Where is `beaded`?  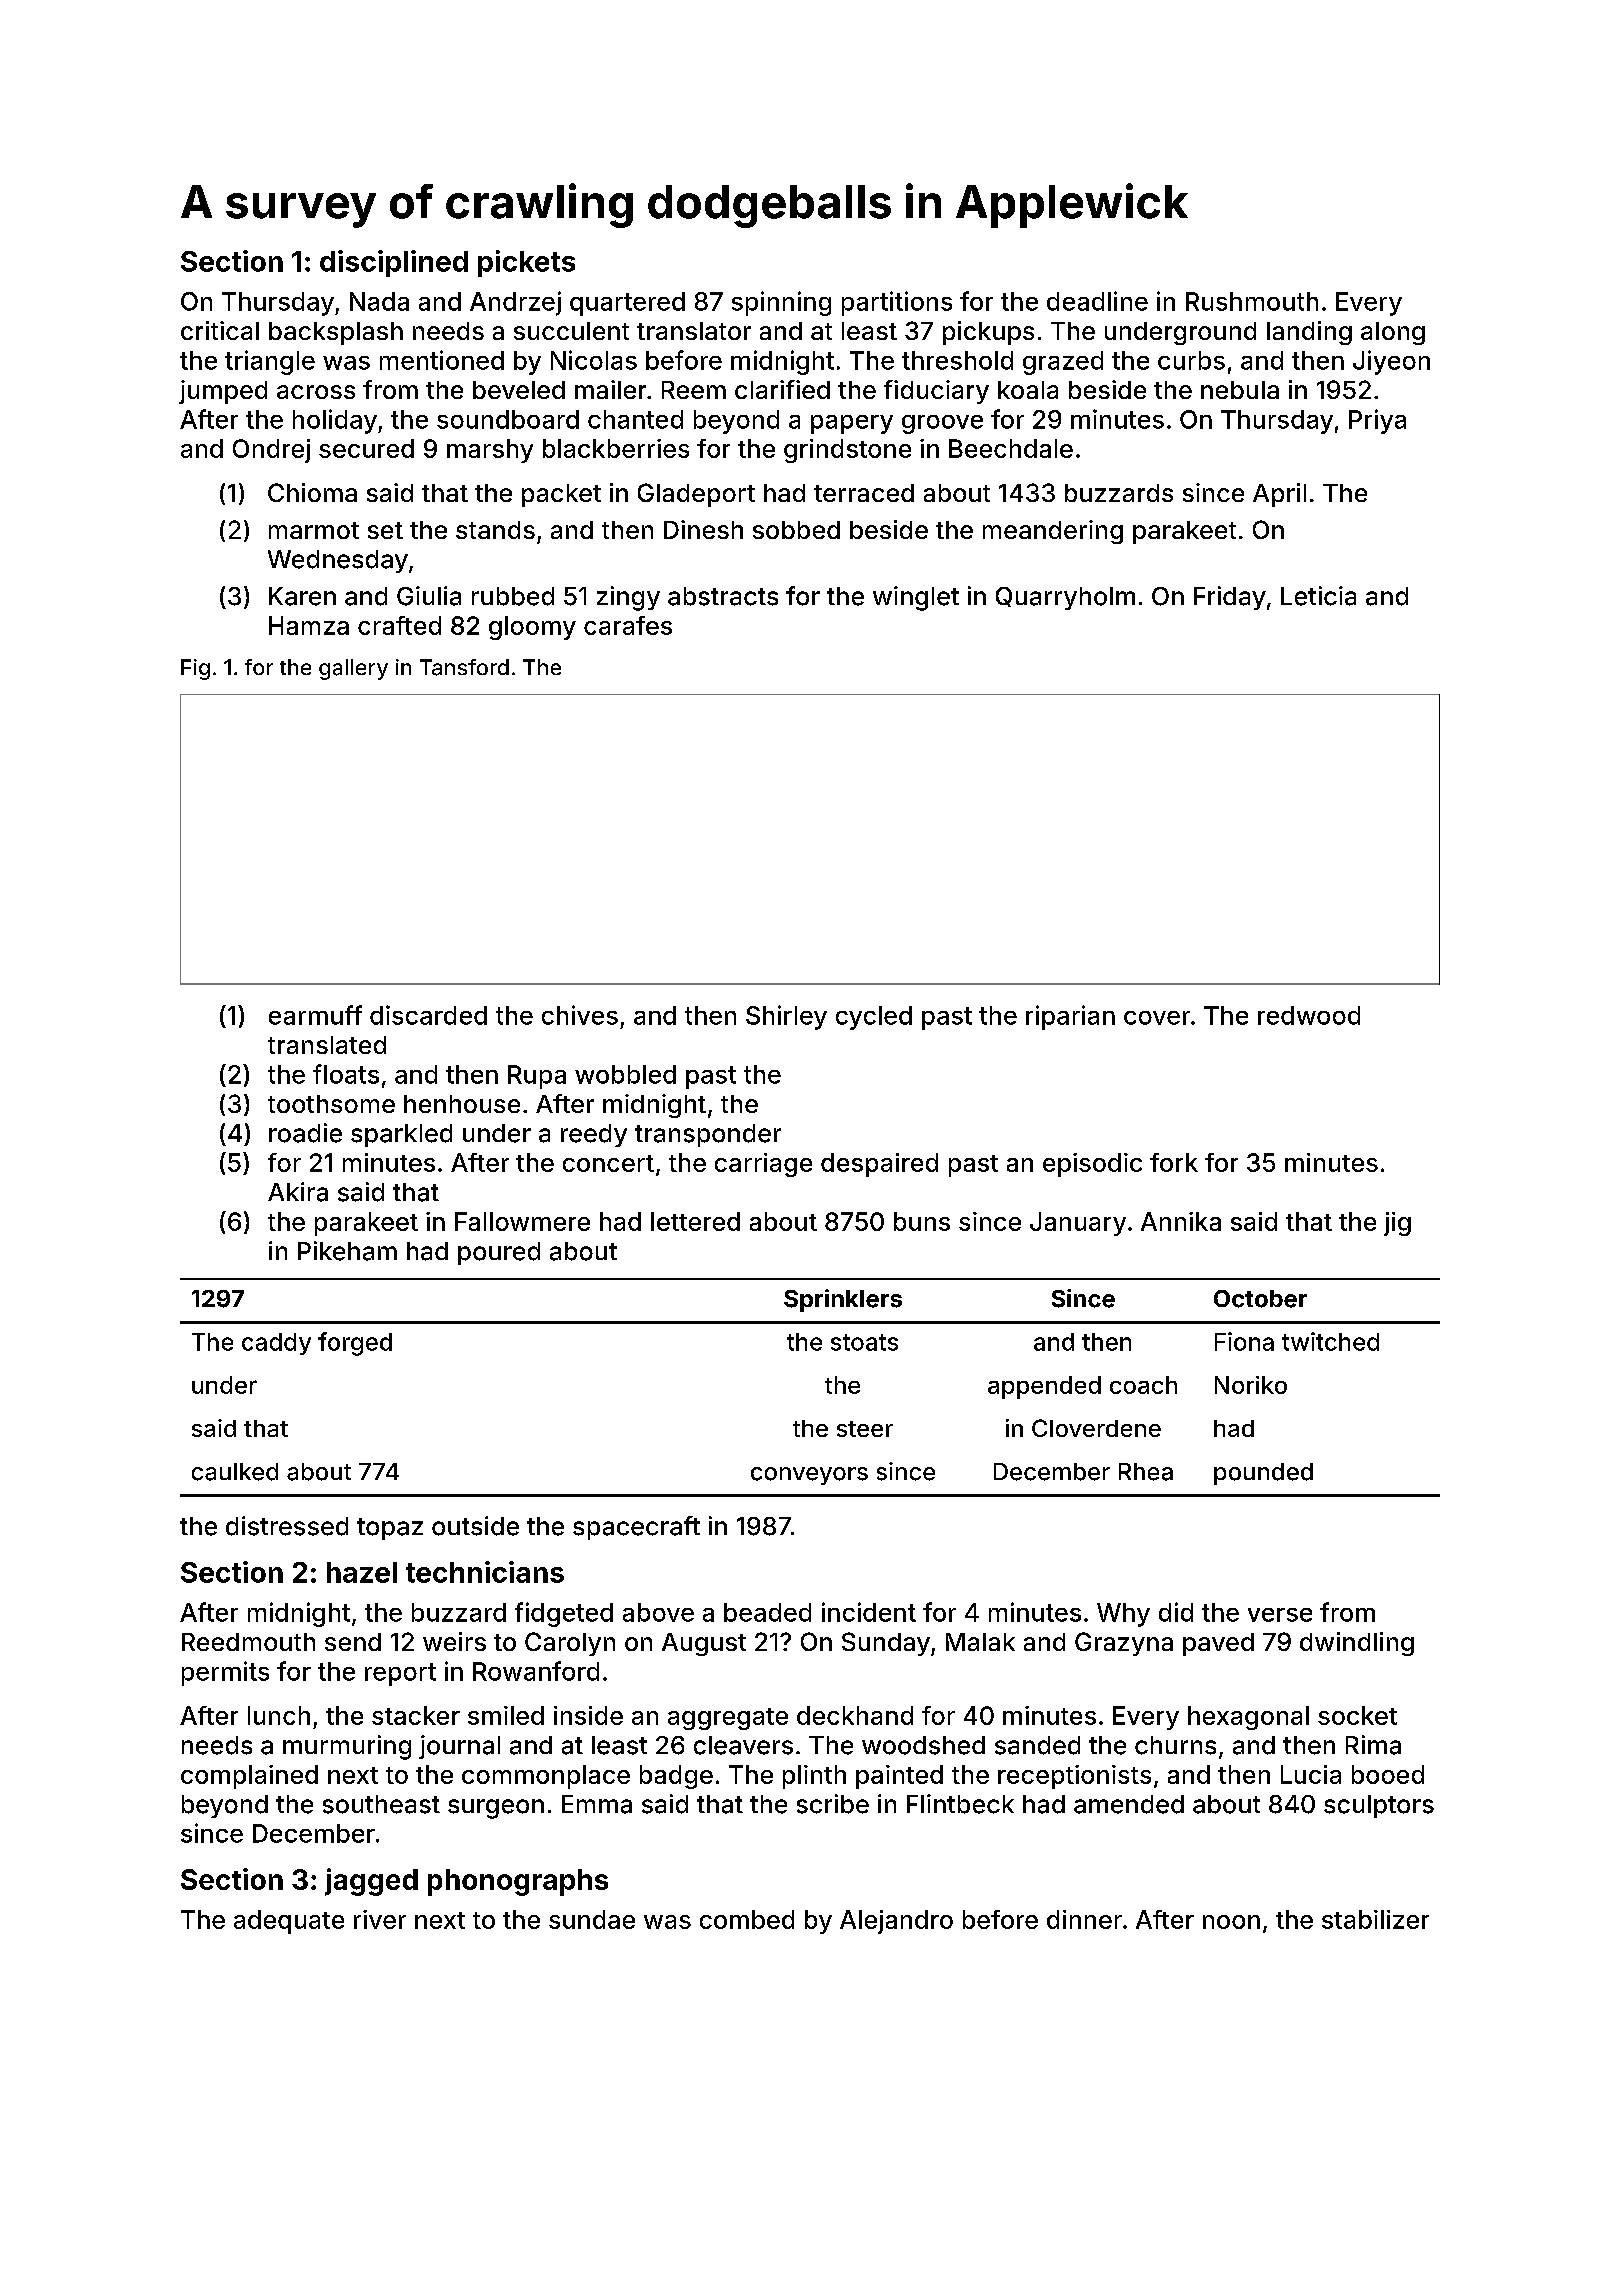 beaded is located at coordinates (767, 1612).
